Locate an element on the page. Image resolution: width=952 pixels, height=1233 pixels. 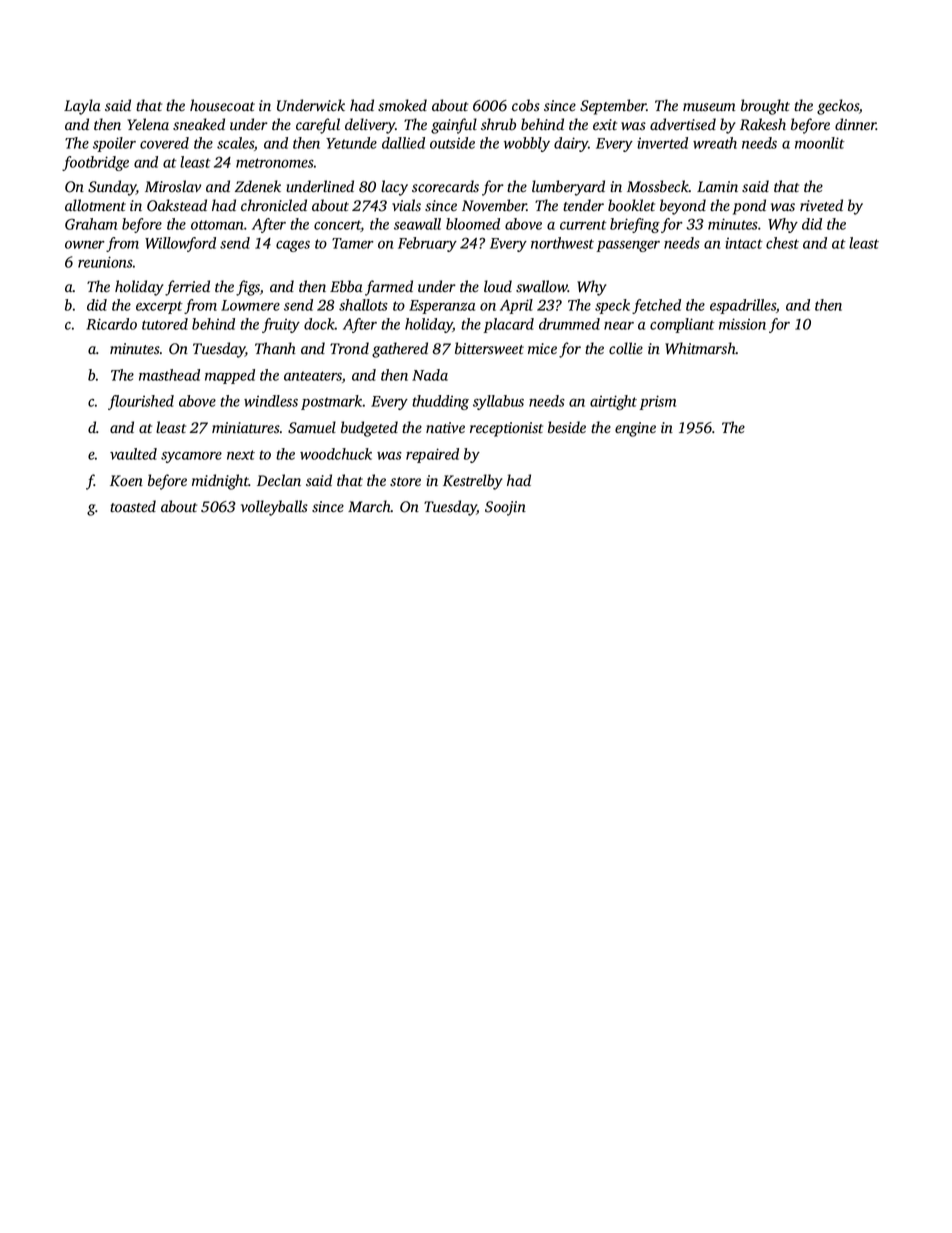
figs is located at coordinates (248, 288).
